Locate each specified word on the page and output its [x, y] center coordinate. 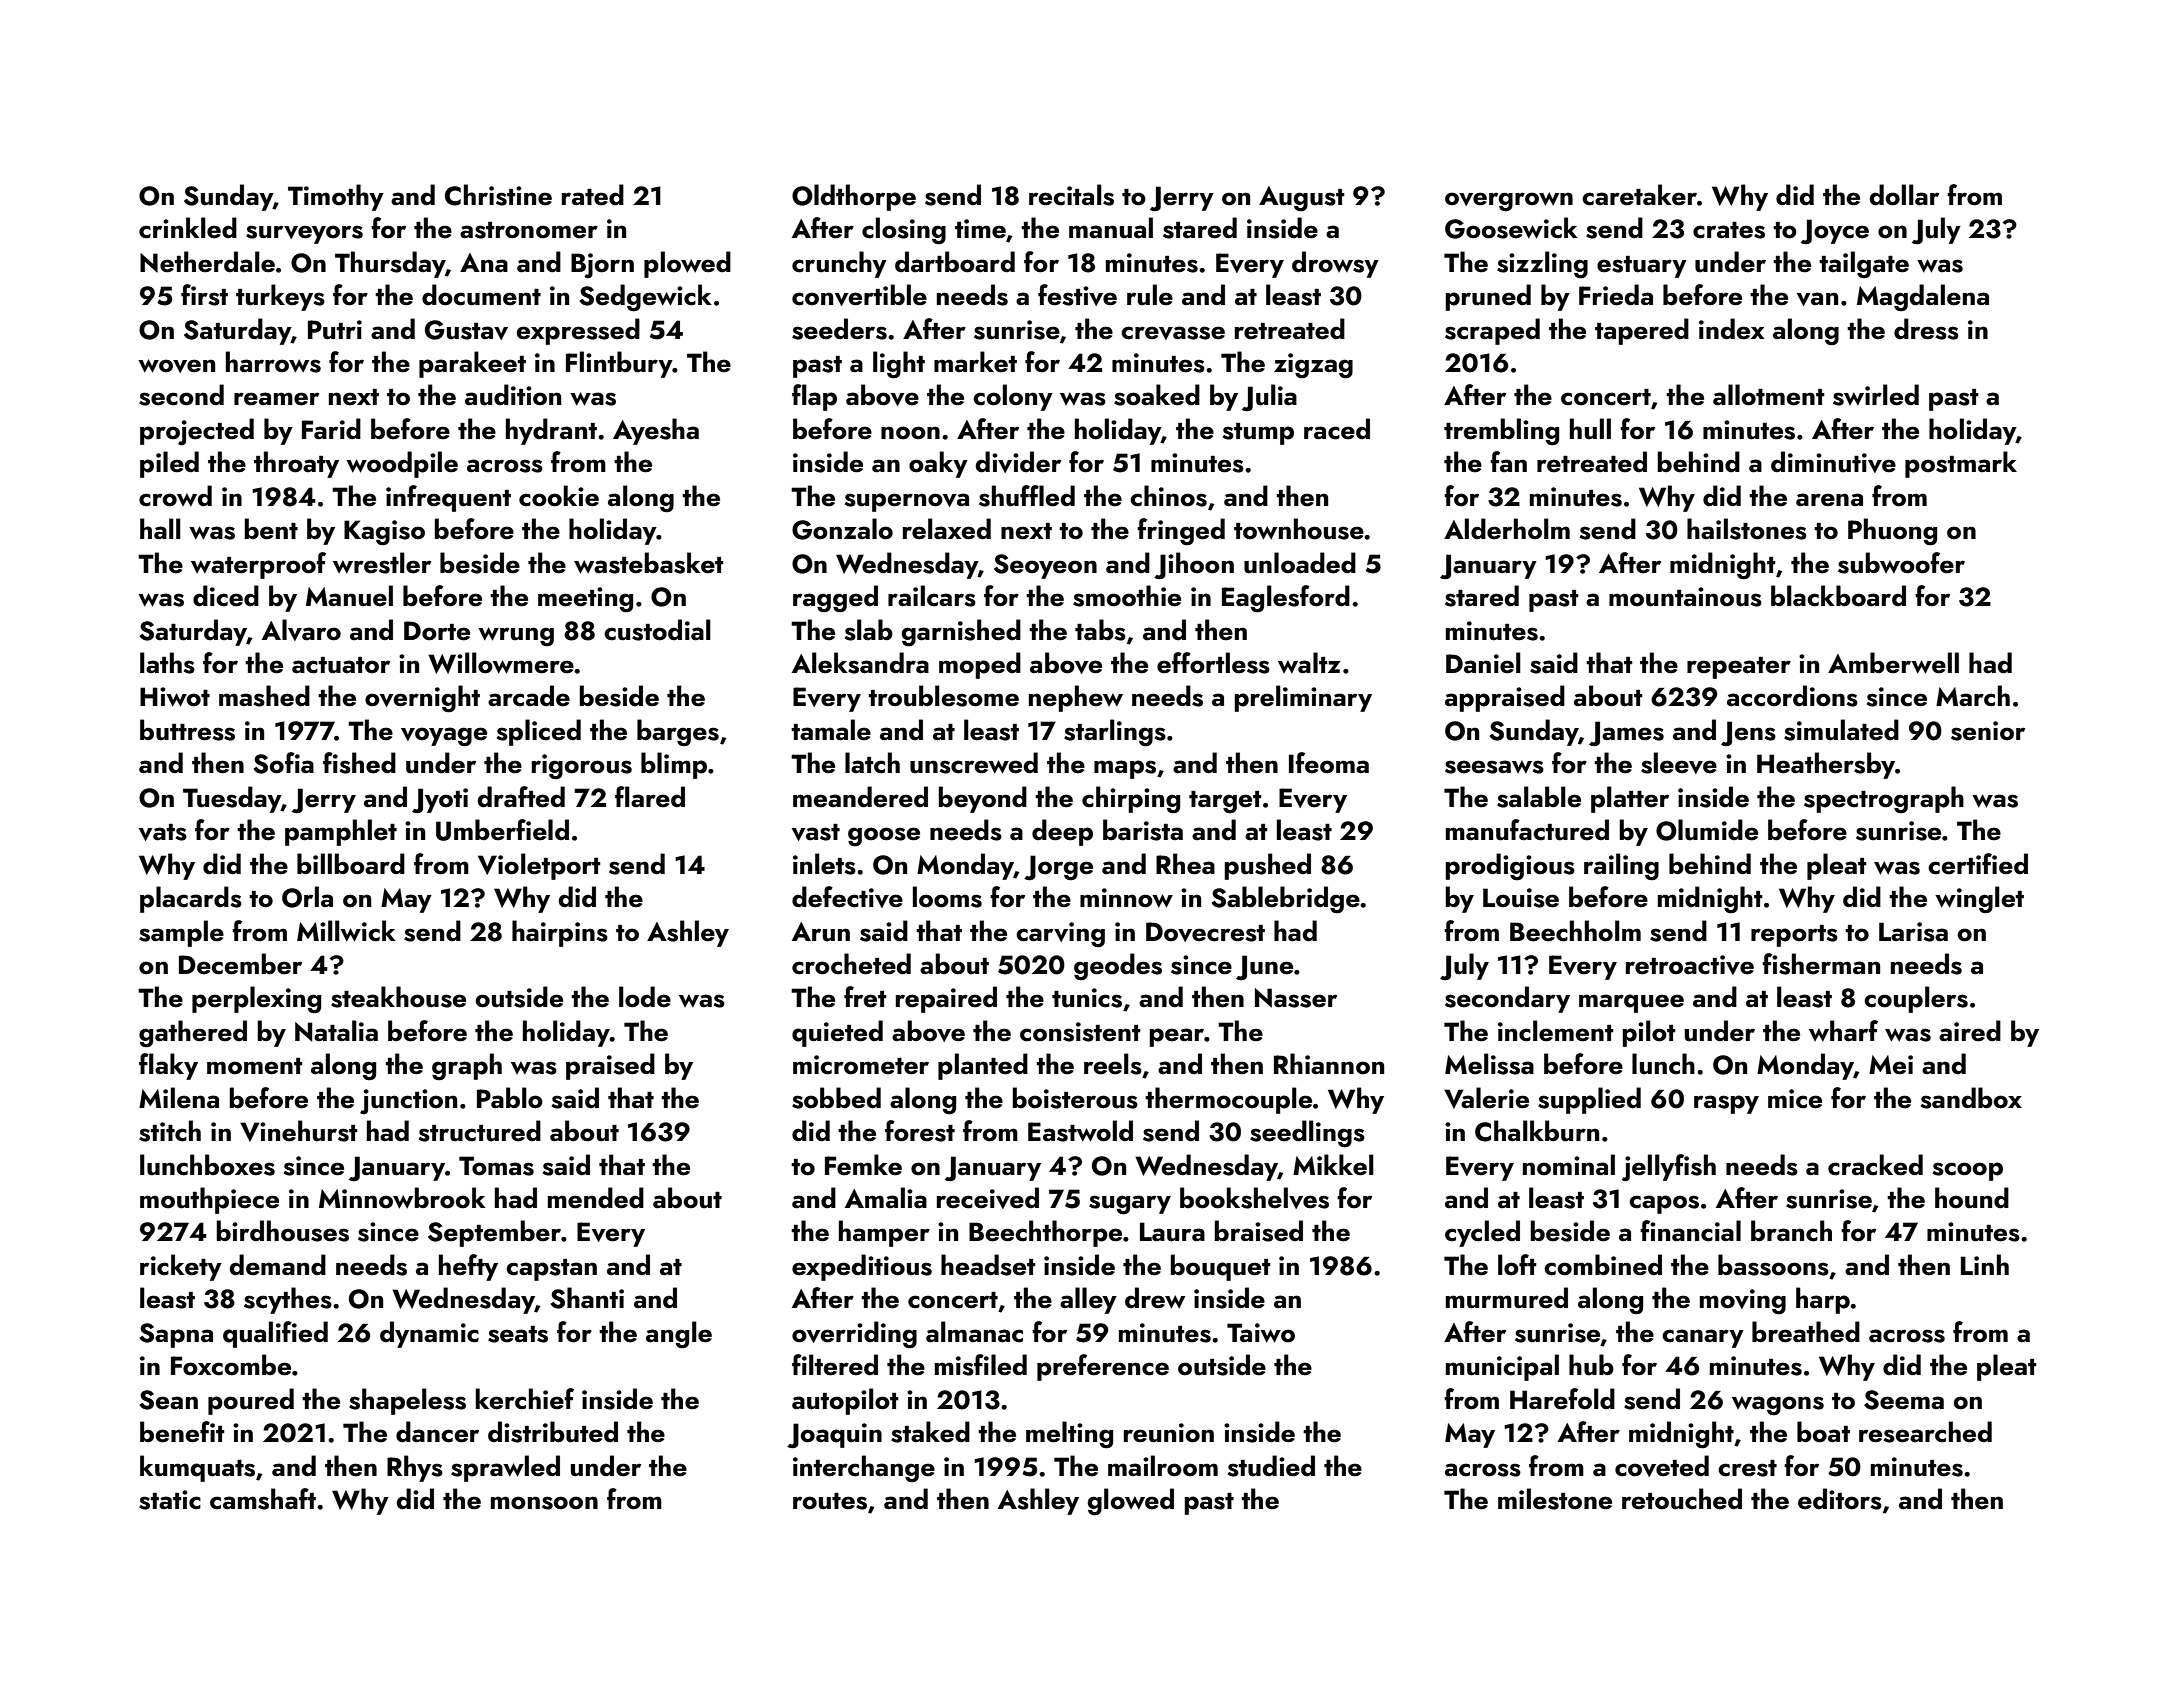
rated [593, 195]
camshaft [263, 1499]
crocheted [851, 964]
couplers [1916, 999]
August [1302, 199]
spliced [539, 732]
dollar [1904, 195]
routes [830, 1501]
